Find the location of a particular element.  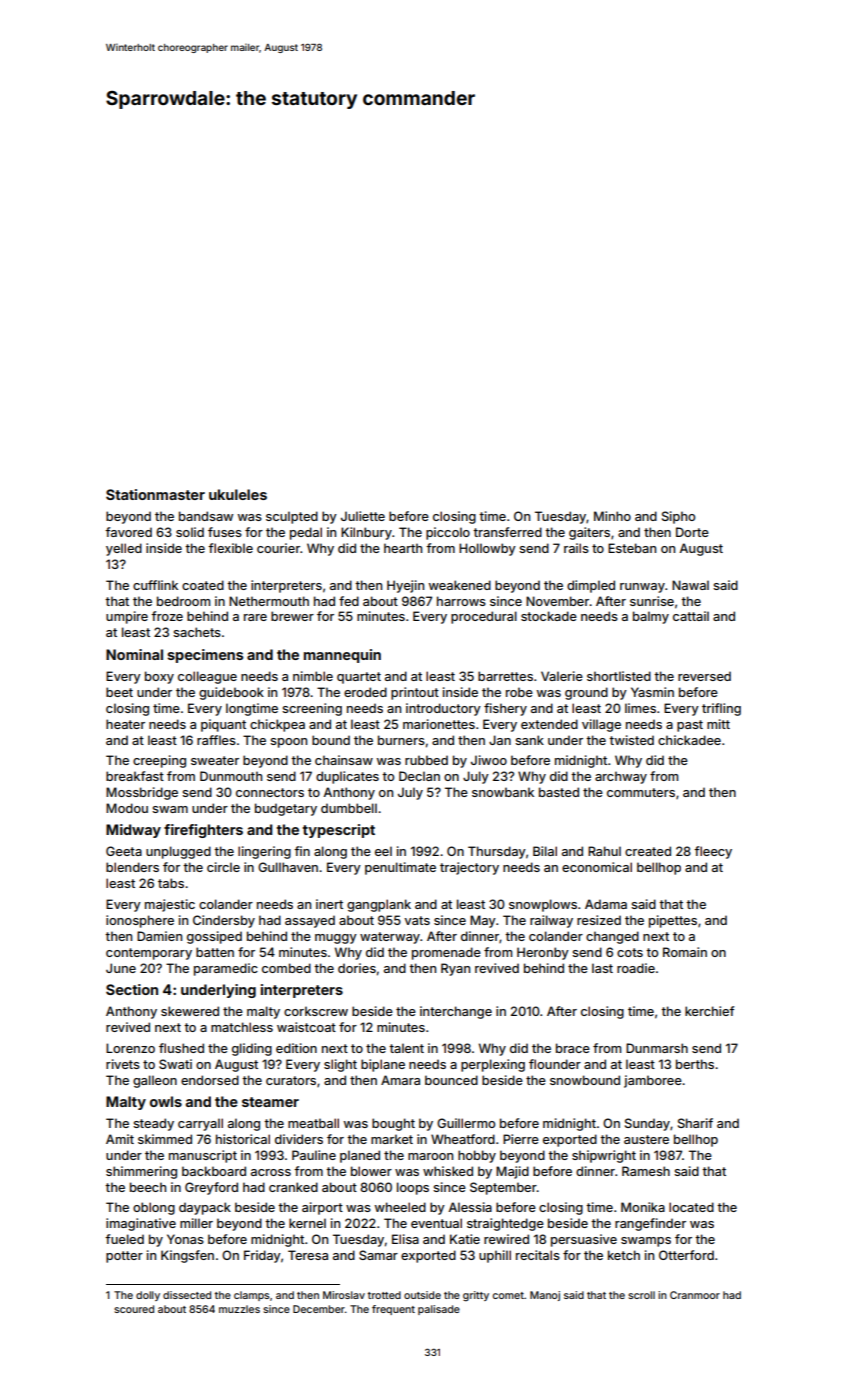

transferred is located at coordinates (507, 532).
